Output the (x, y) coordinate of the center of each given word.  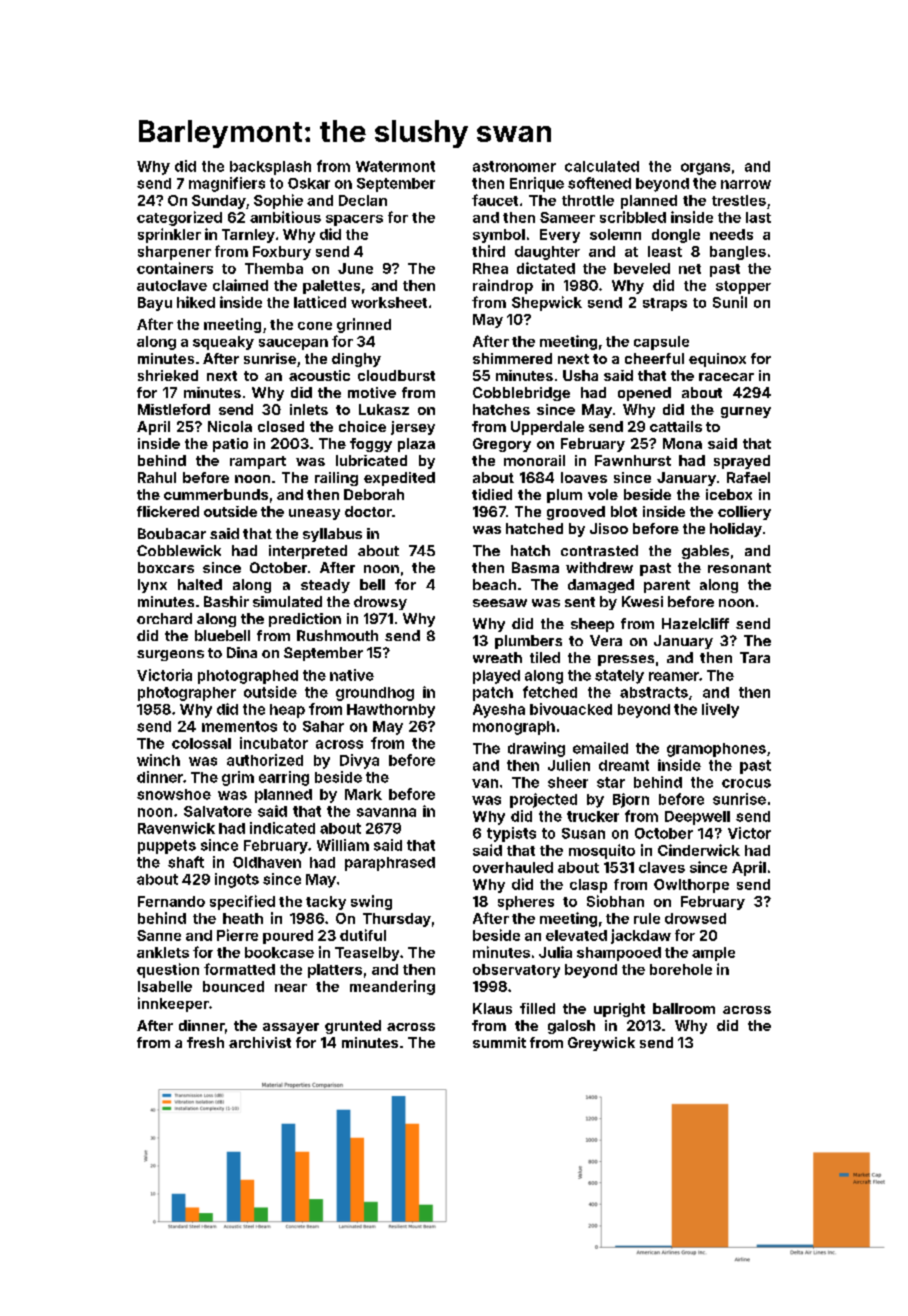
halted (200, 584)
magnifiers (227, 184)
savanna (386, 812)
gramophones (716, 750)
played (496, 677)
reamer (674, 676)
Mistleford (174, 409)
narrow (746, 184)
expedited (399, 479)
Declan (363, 200)
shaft (186, 862)
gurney (746, 412)
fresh (205, 1042)
